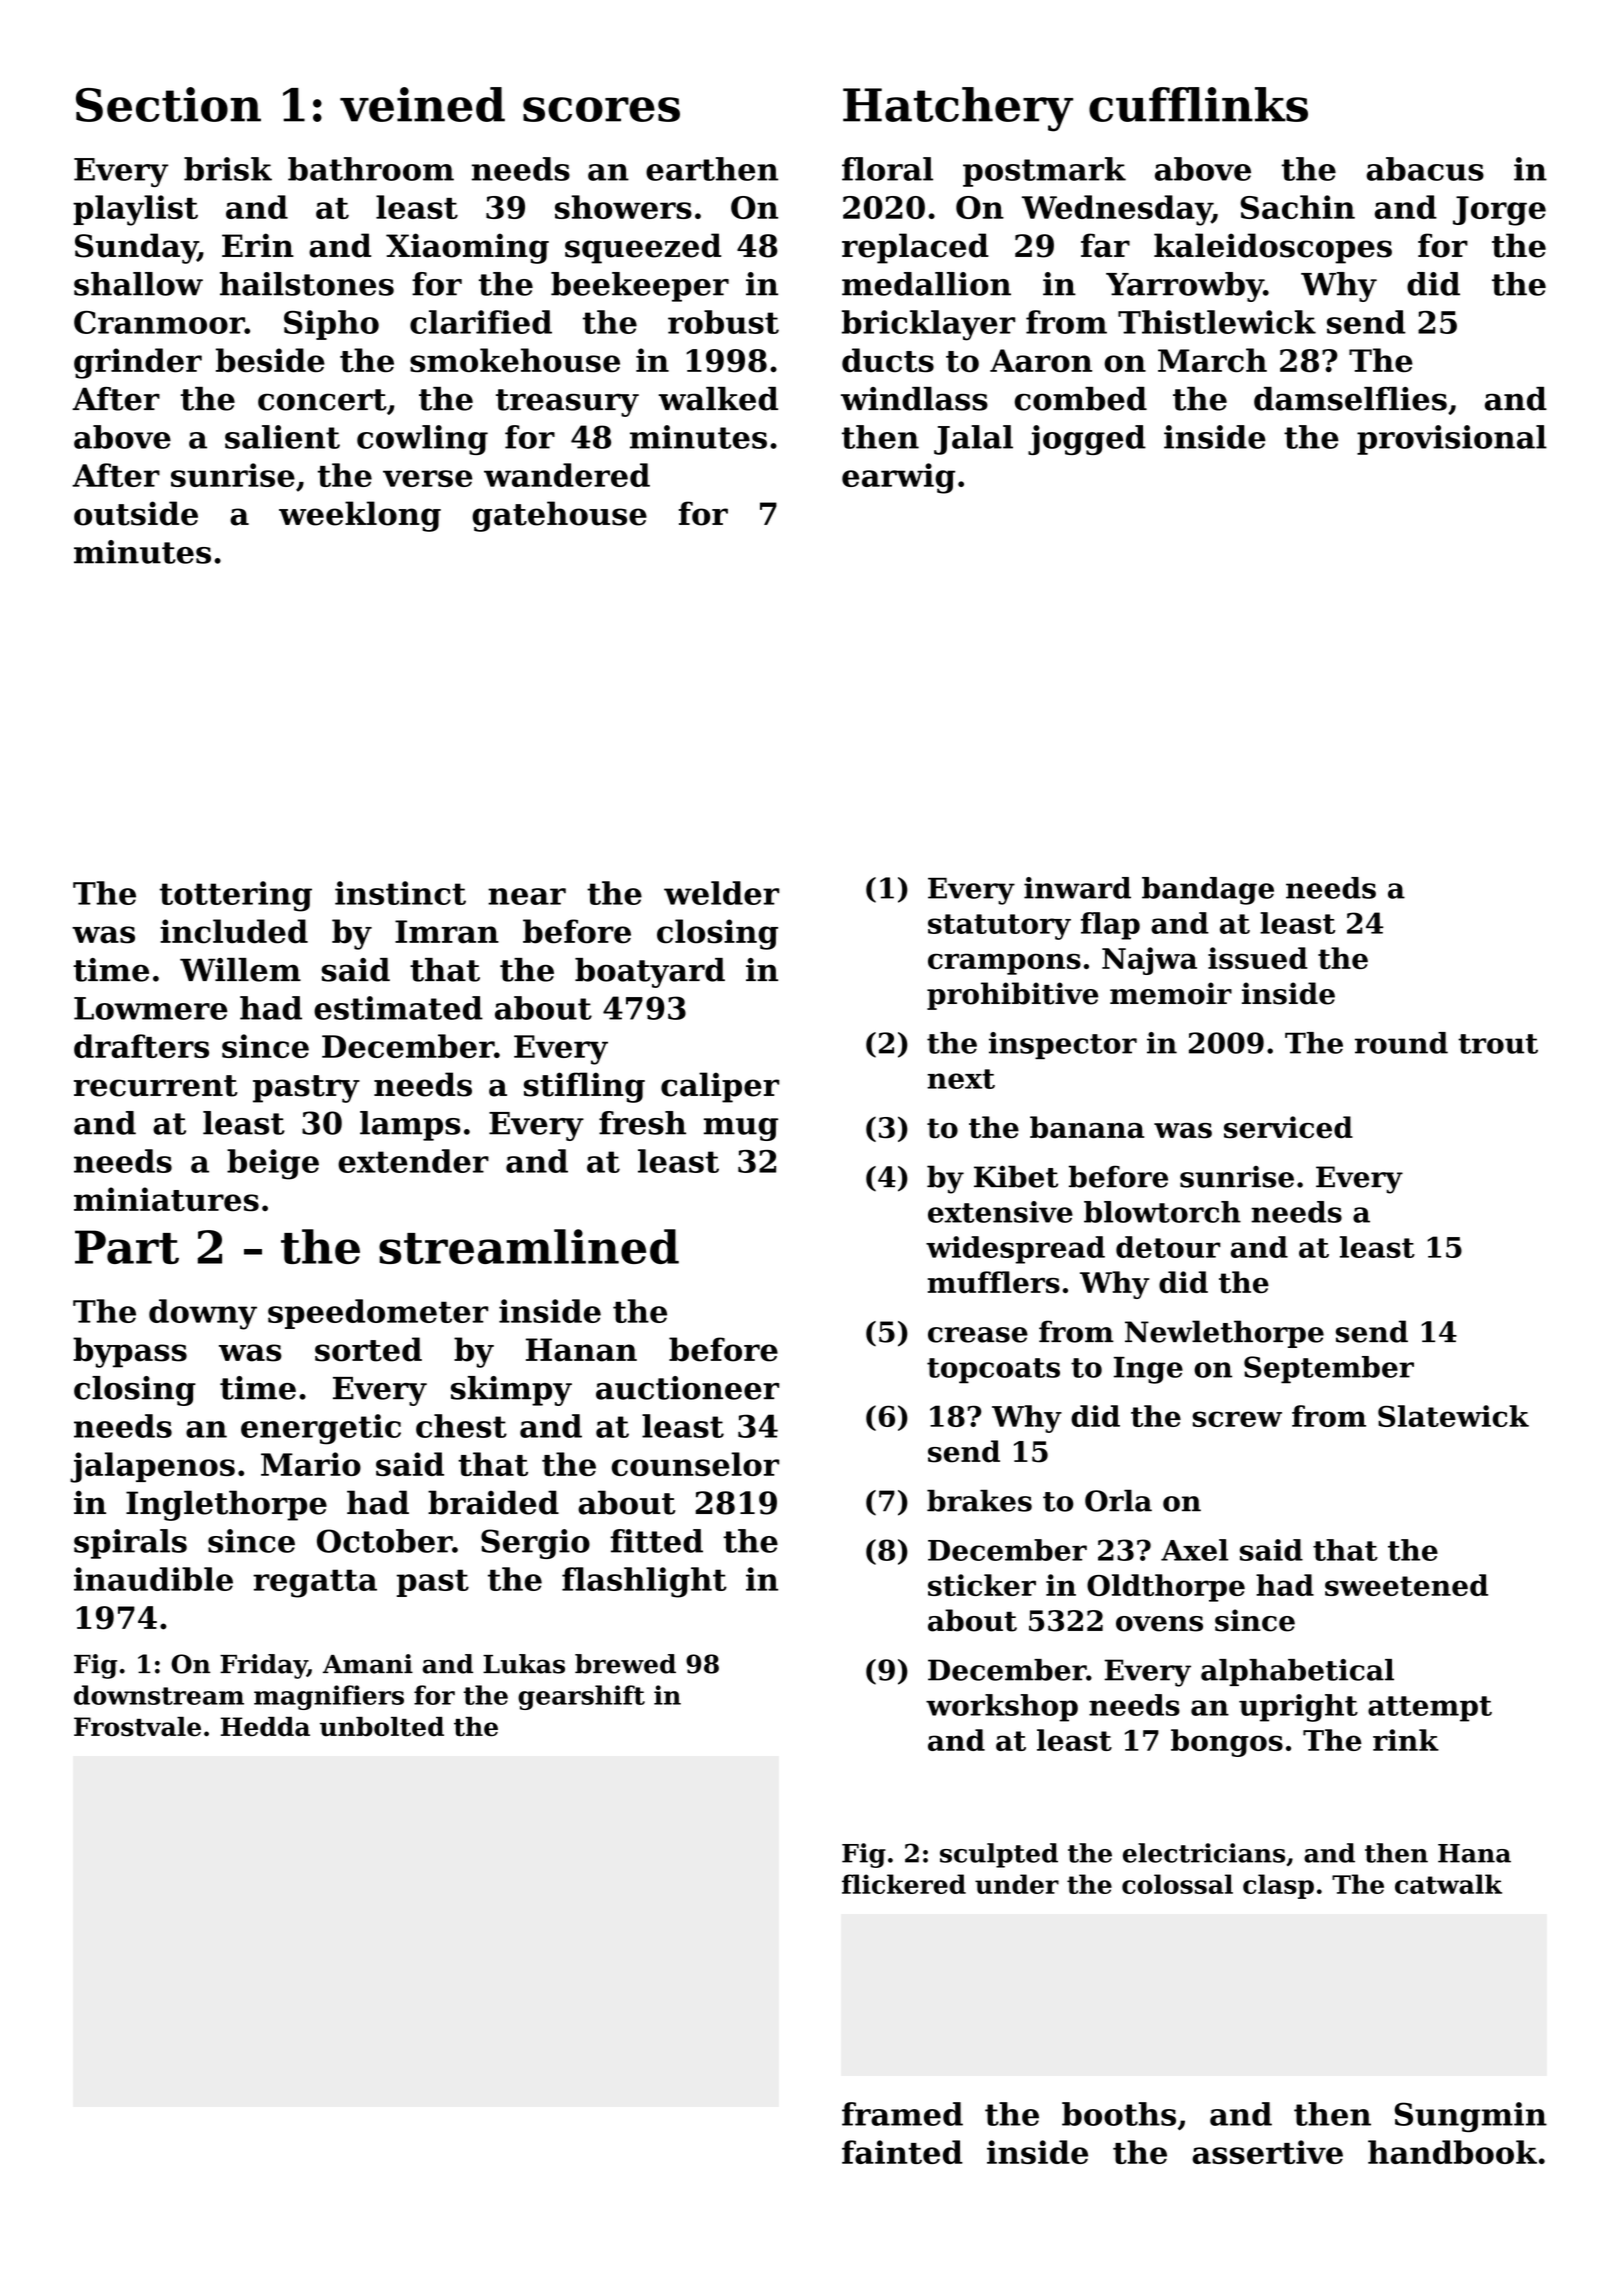 This image has width=1620, height=2292. What do you see at coordinates (151, 1008) in the image?
I see `Lowmere` at bounding box center [151, 1008].
